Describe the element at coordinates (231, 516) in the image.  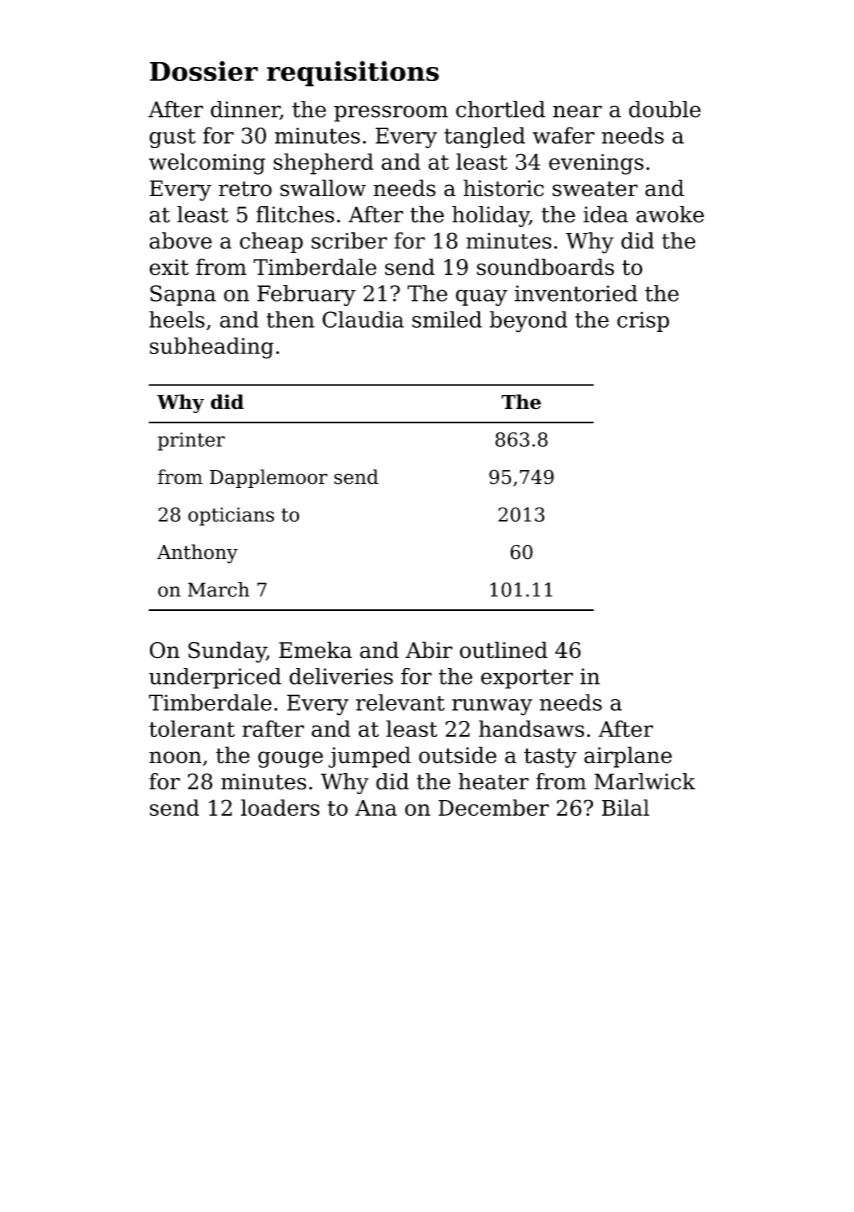
I see `opticians` at that location.
